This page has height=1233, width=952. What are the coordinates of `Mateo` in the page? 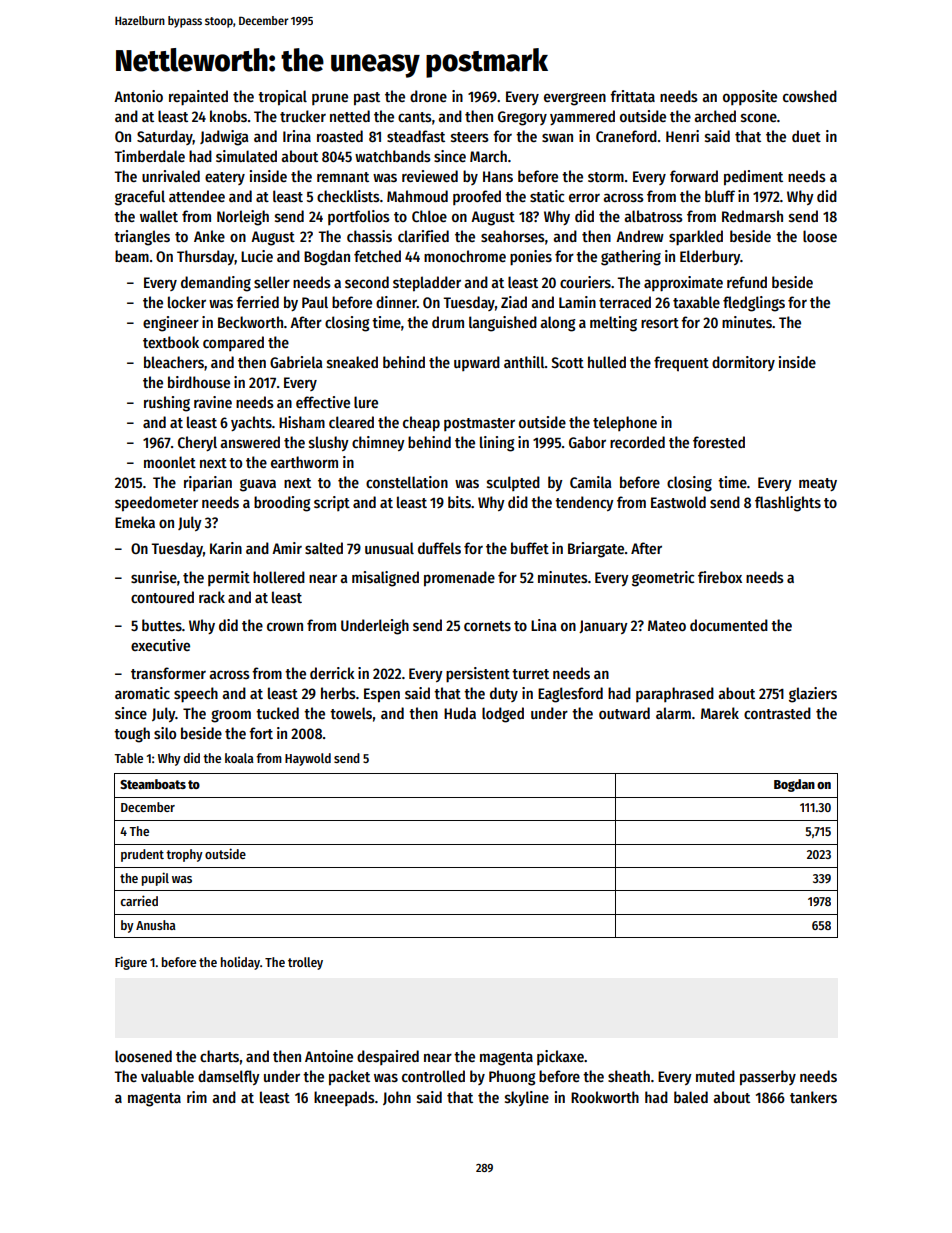 It's located at (667, 625).
